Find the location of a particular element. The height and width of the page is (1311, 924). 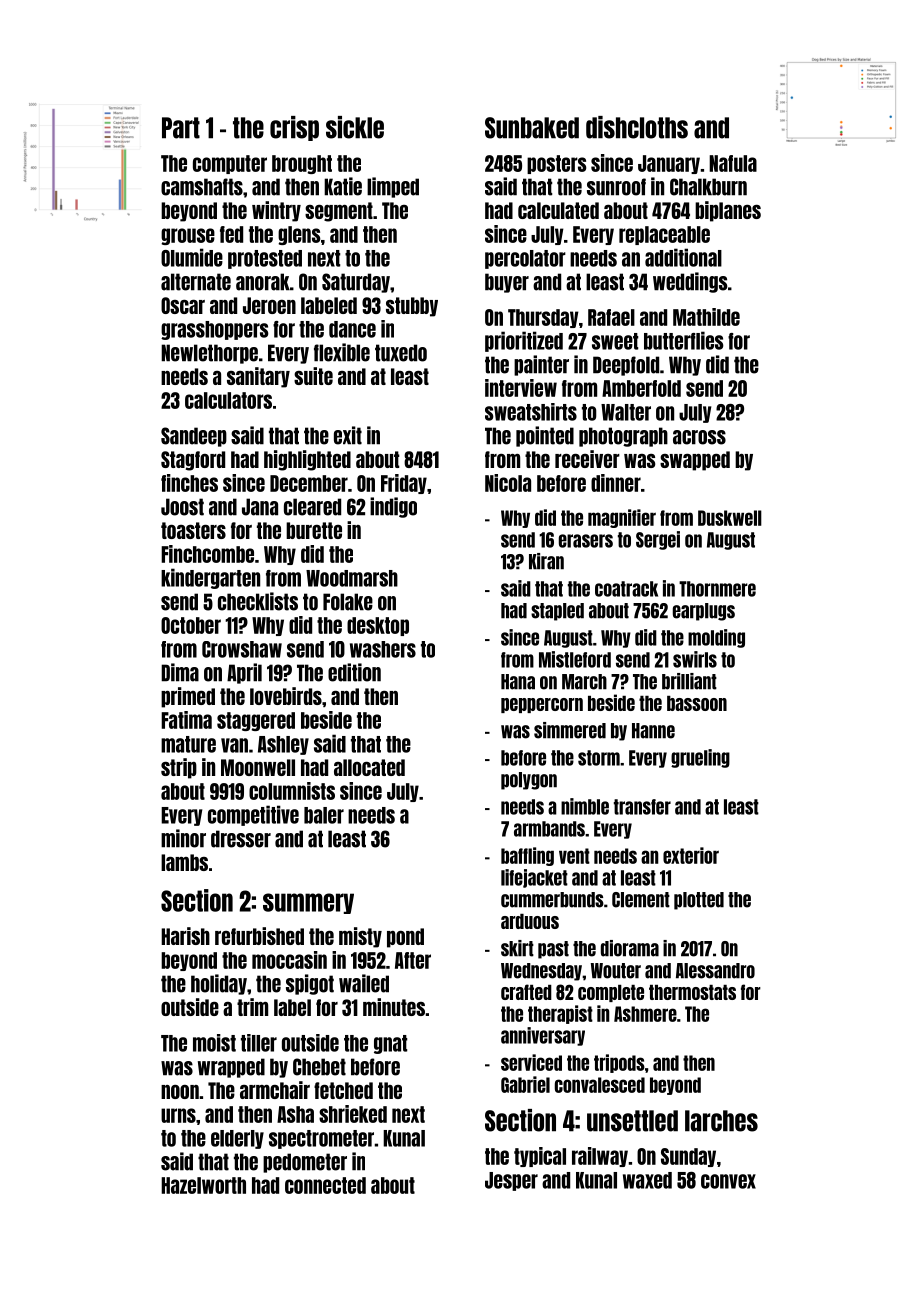

peppercorn is located at coordinates (542, 705).
